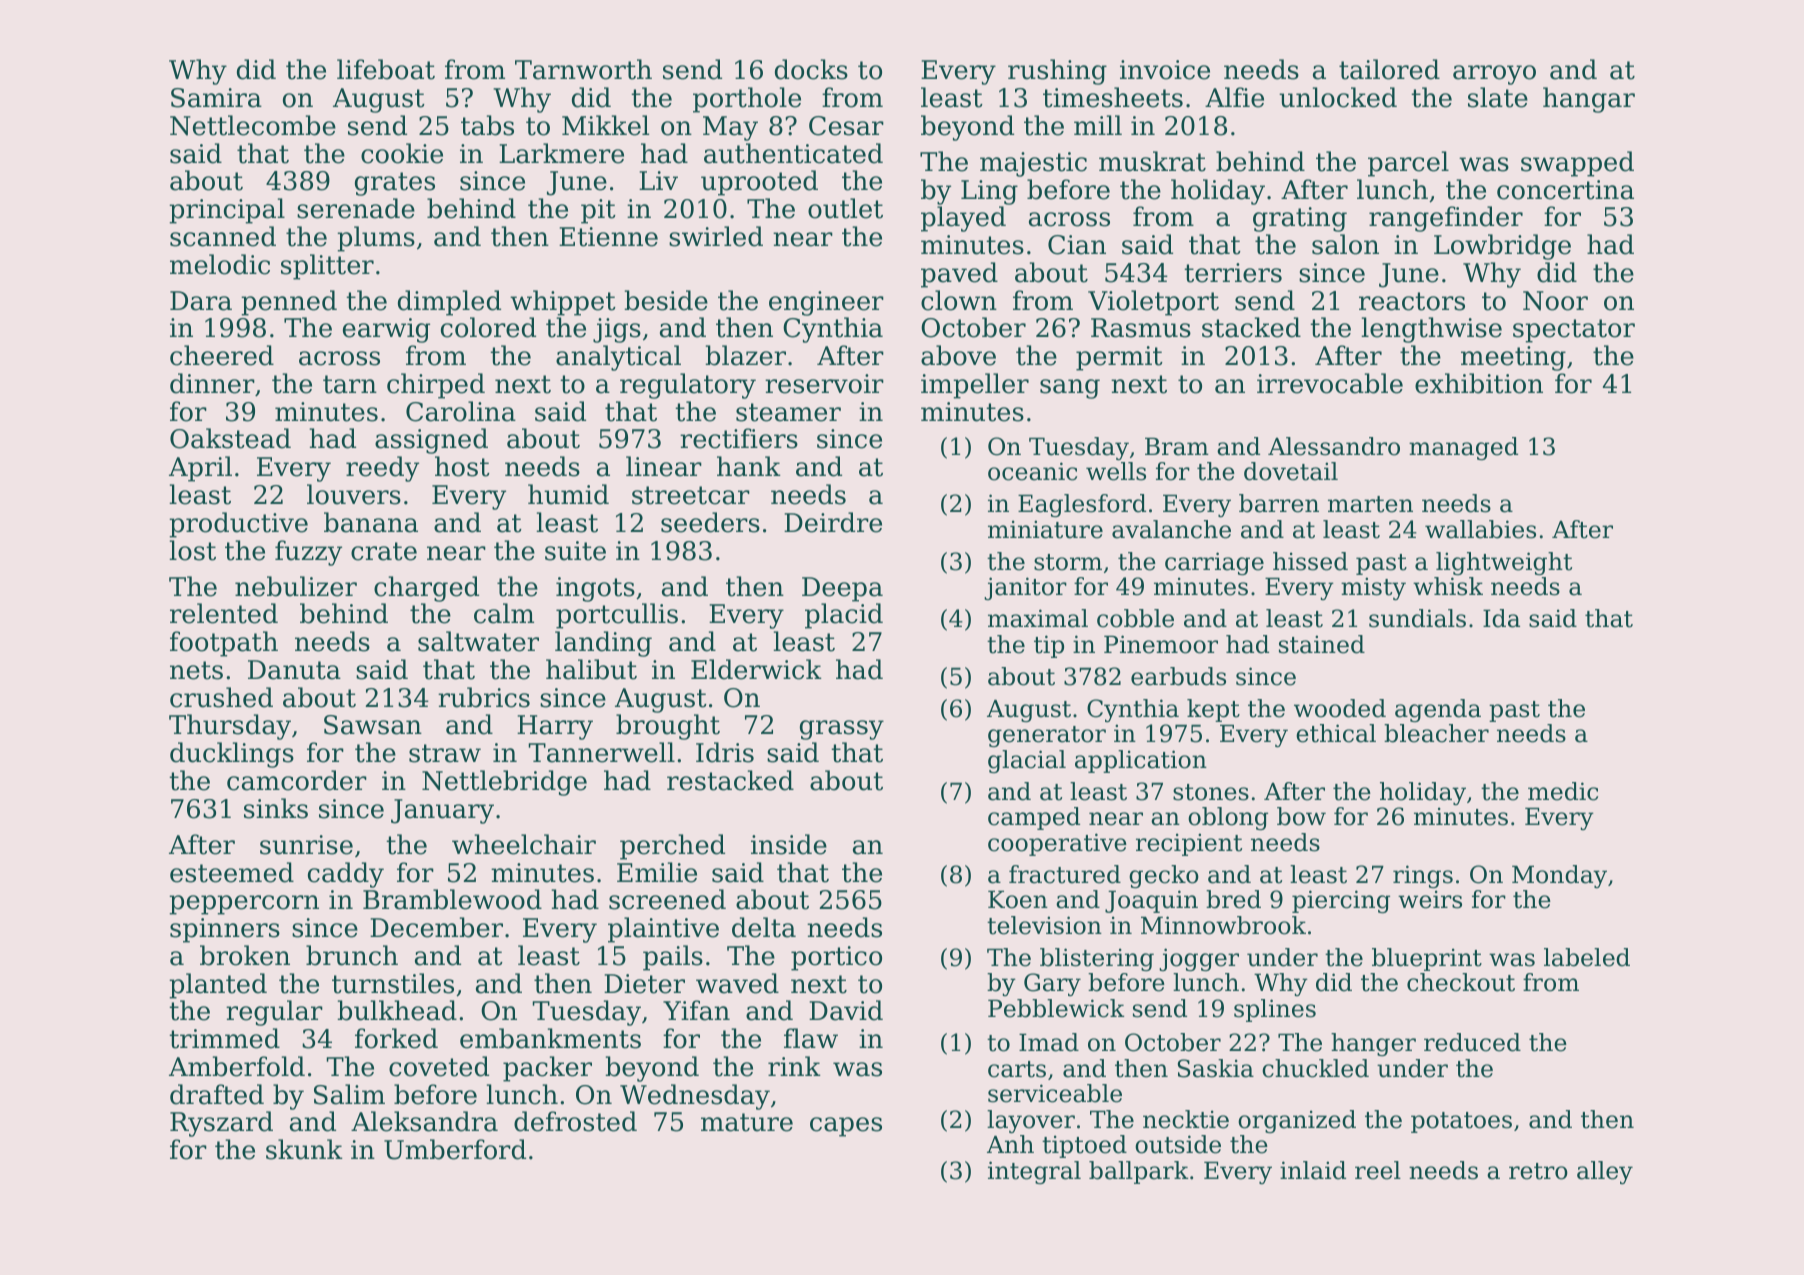 Image resolution: width=1804 pixels, height=1275 pixels. Describe the element at coordinates (1034, 1172) in the screenshot. I see `integral` at that location.
